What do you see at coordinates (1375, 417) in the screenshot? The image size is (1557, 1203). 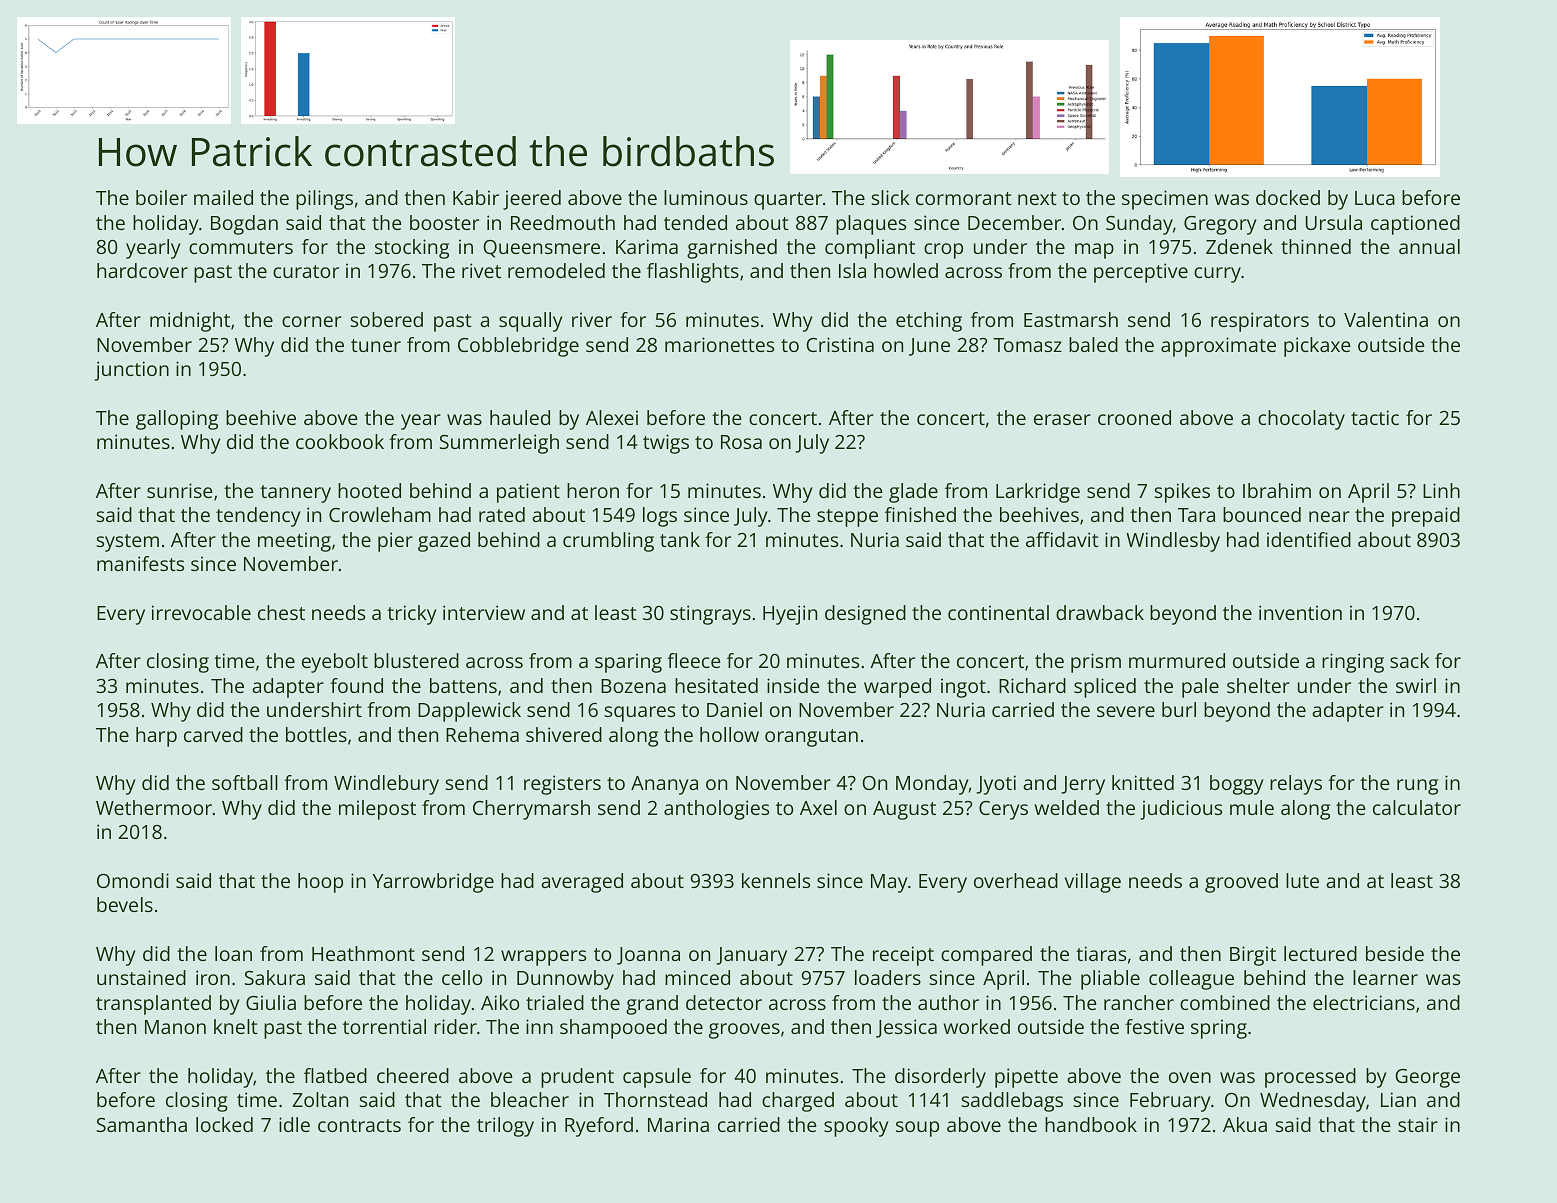 I see `tactic` at bounding box center [1375, 417].
